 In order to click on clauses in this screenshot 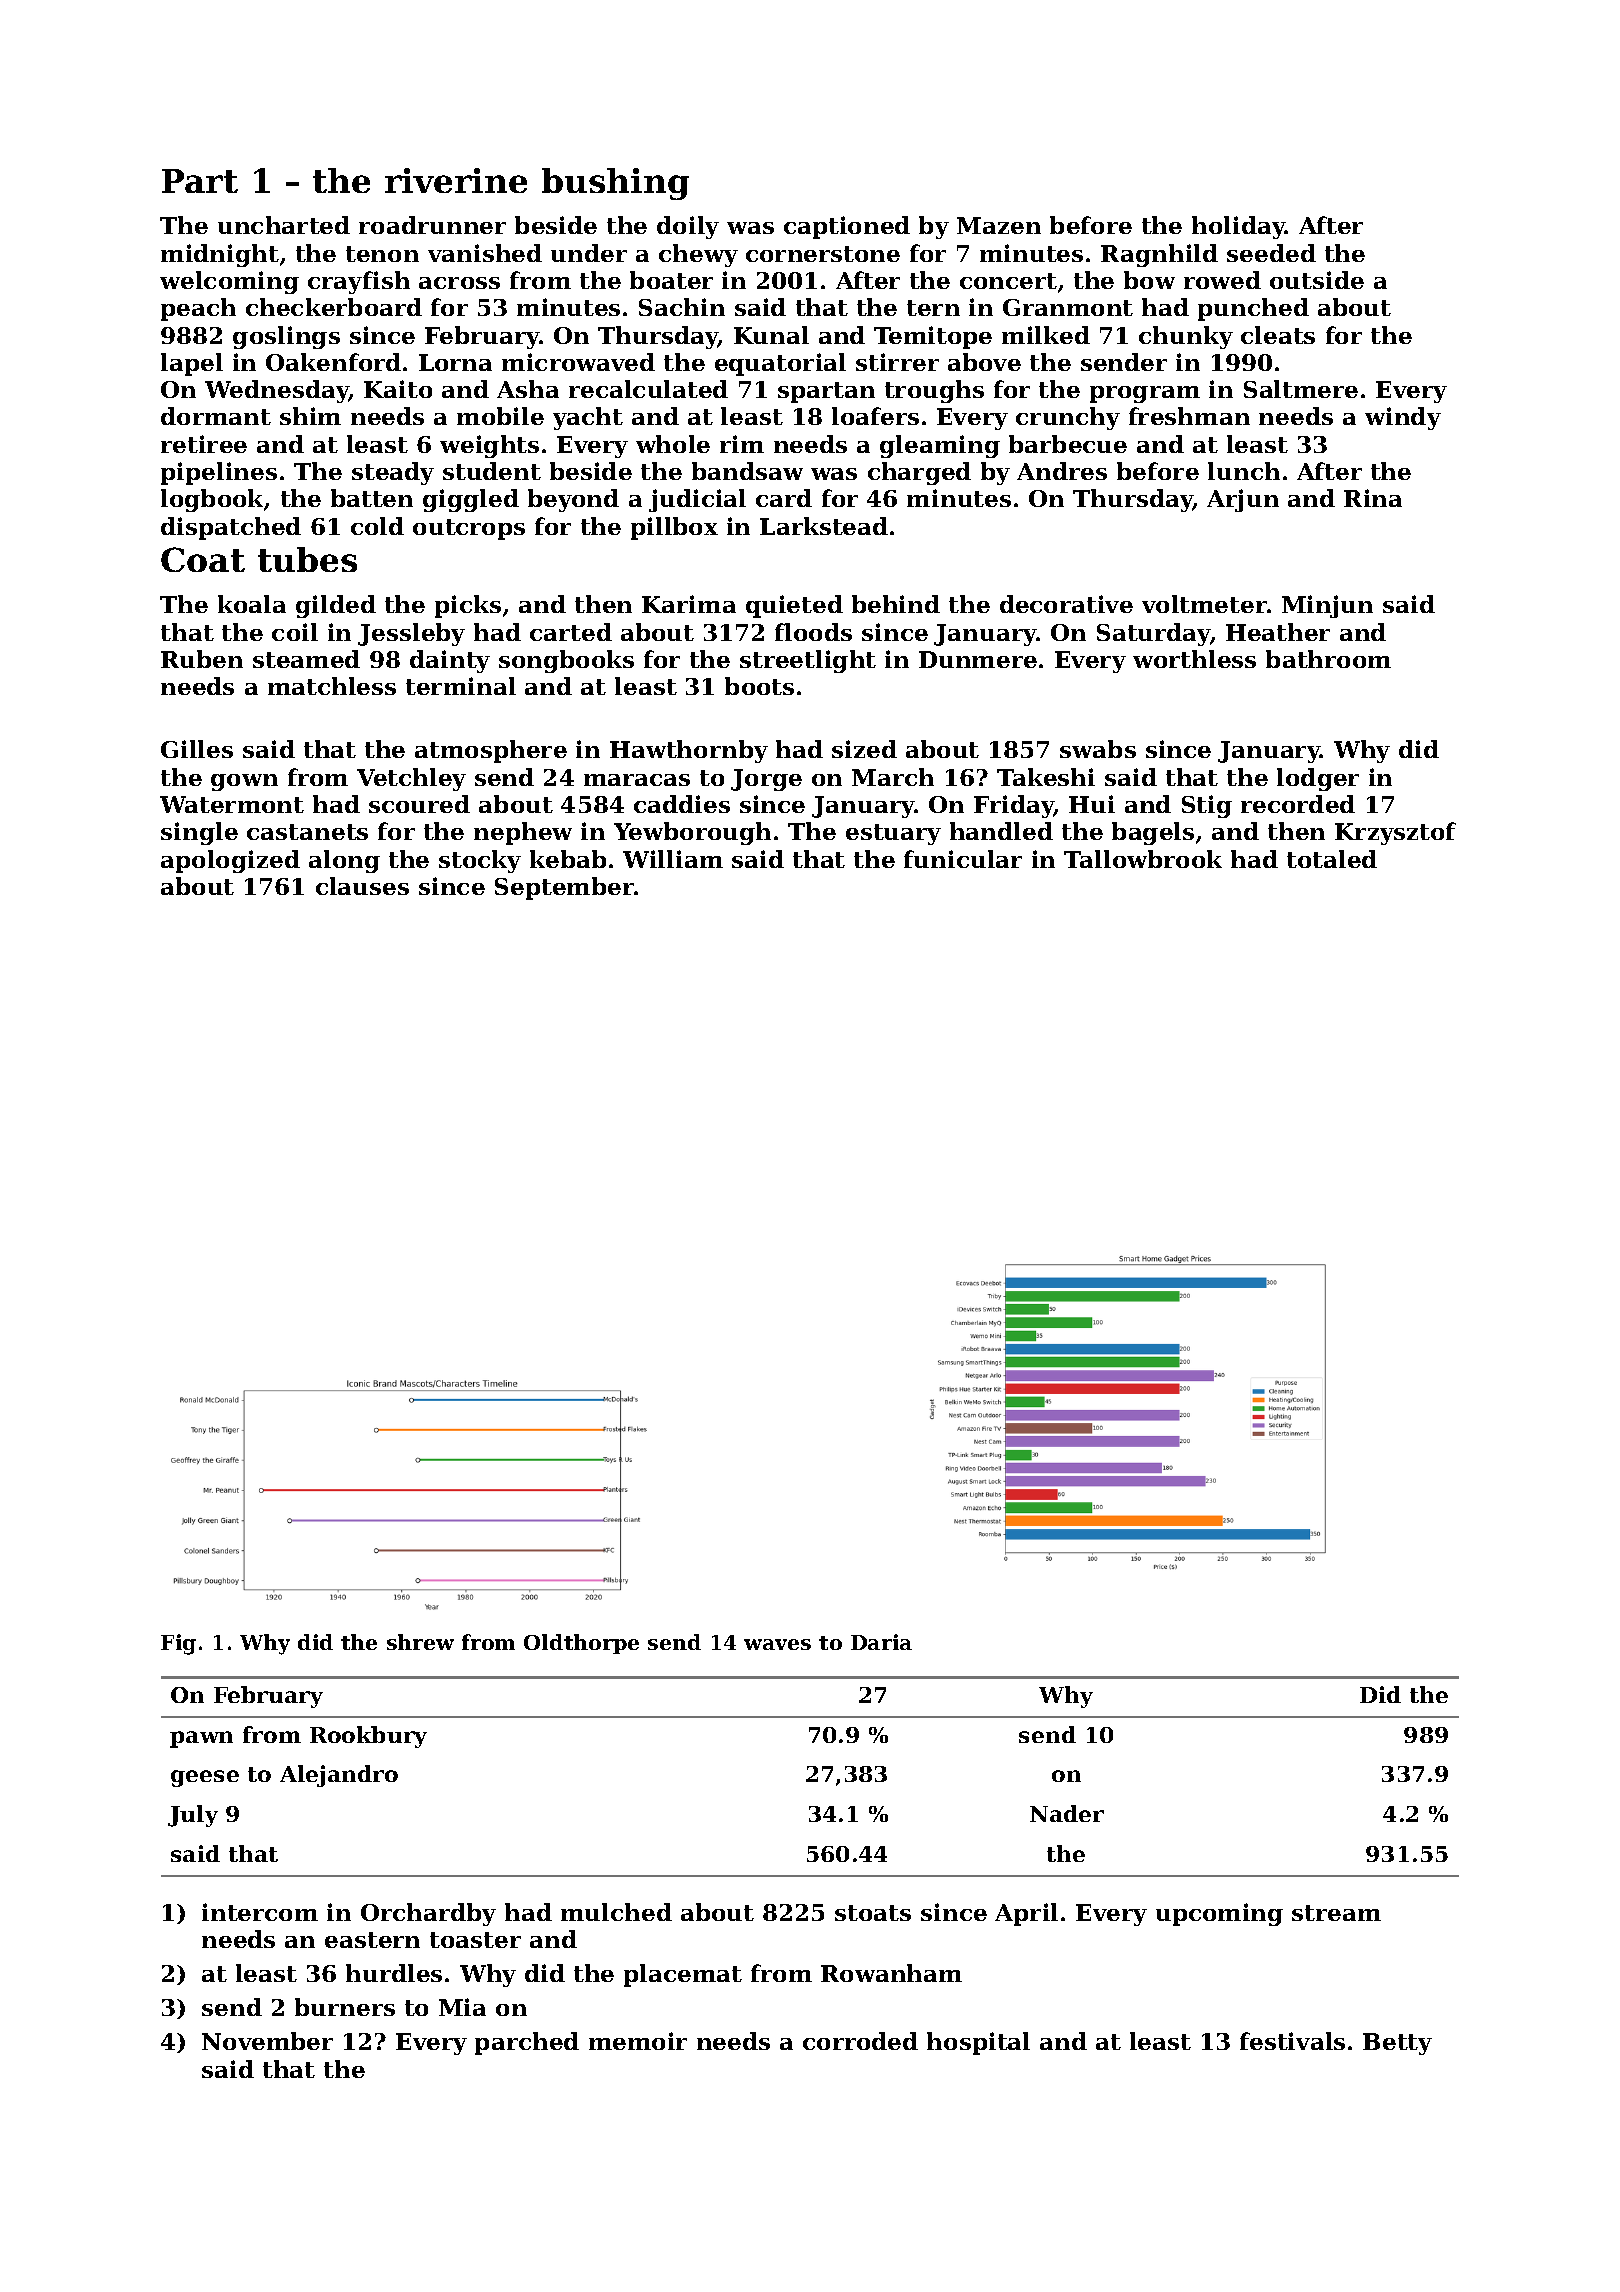, I will do `click(362, 886)`.
